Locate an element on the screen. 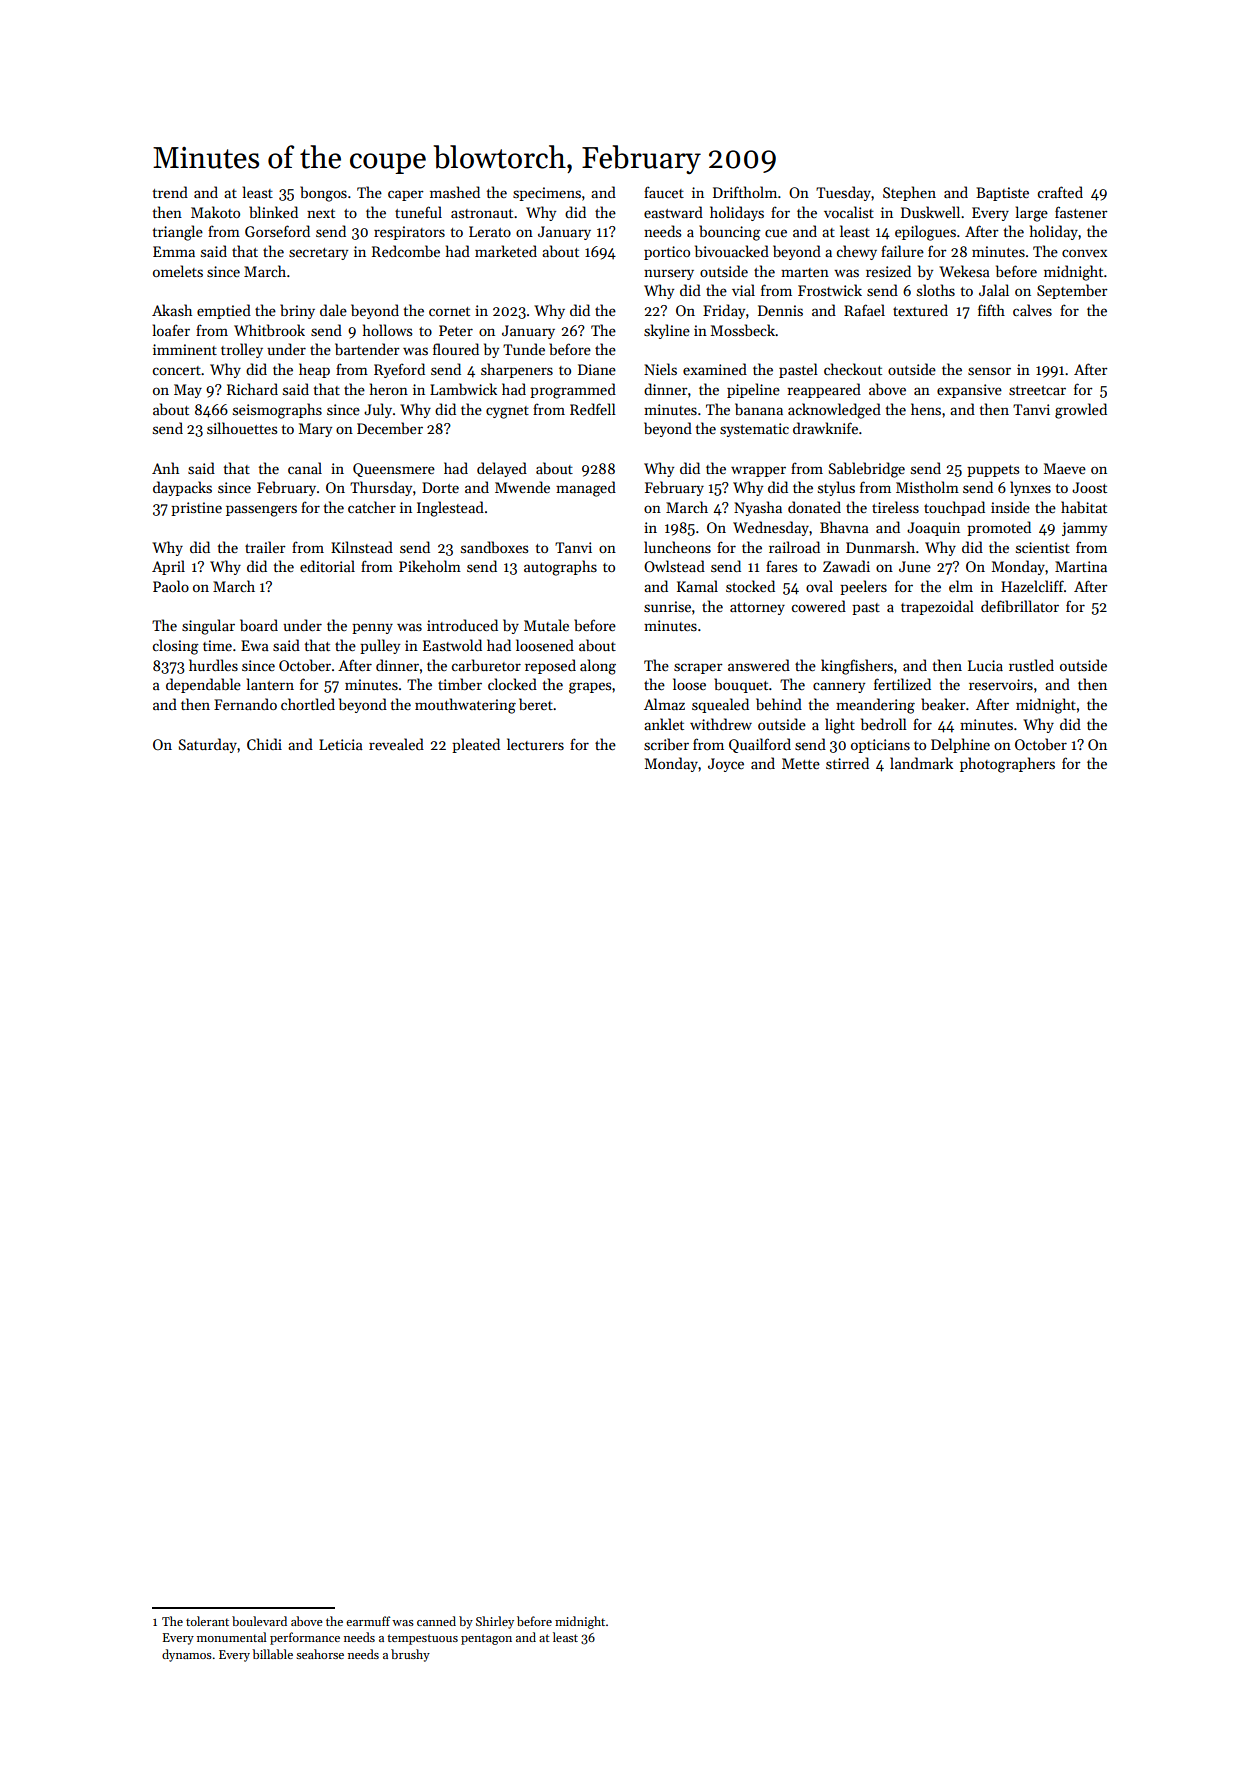  brushy is located at coordinates (410, 1655).
